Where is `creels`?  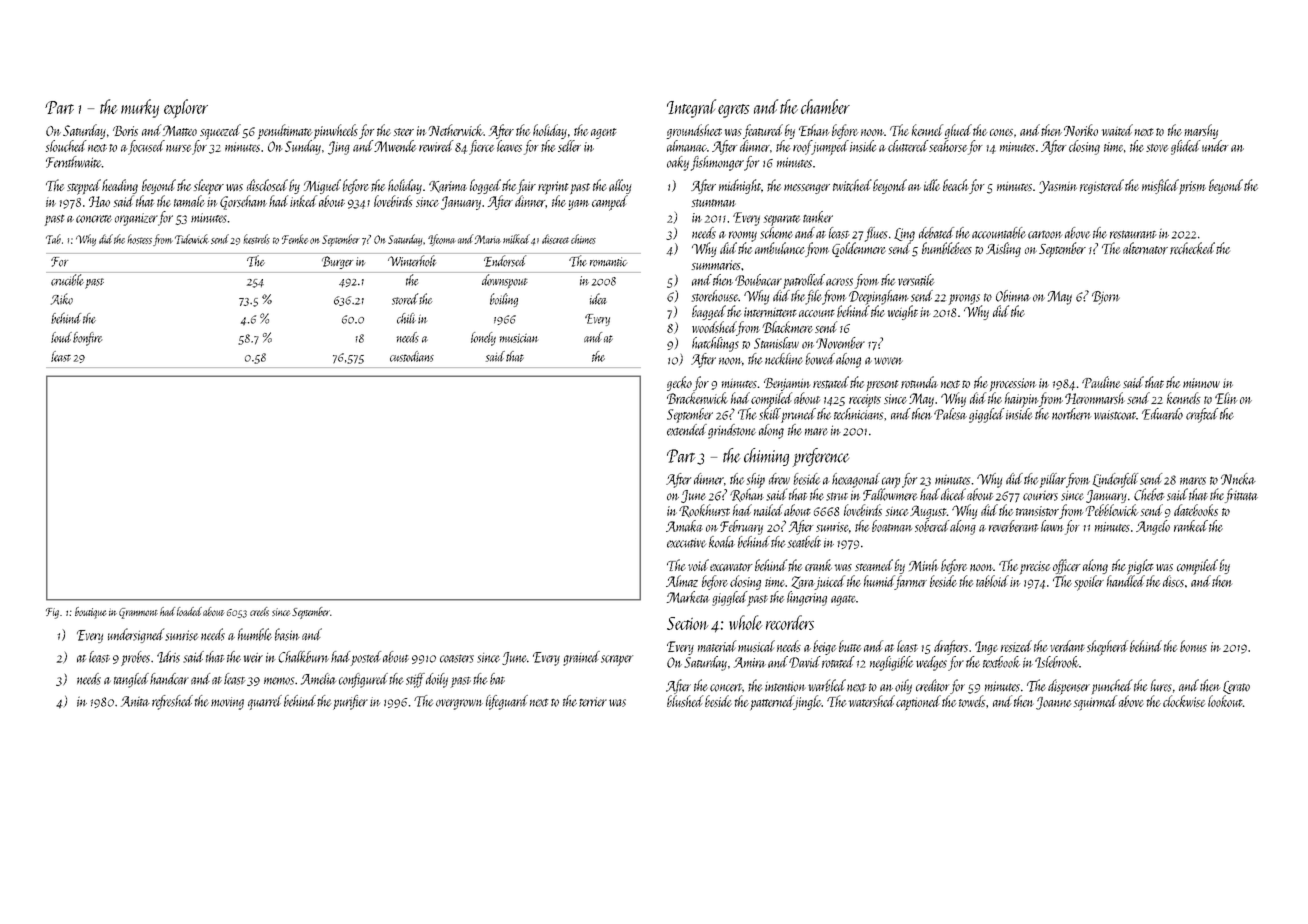 creels is located at coordinates (259, 611).
